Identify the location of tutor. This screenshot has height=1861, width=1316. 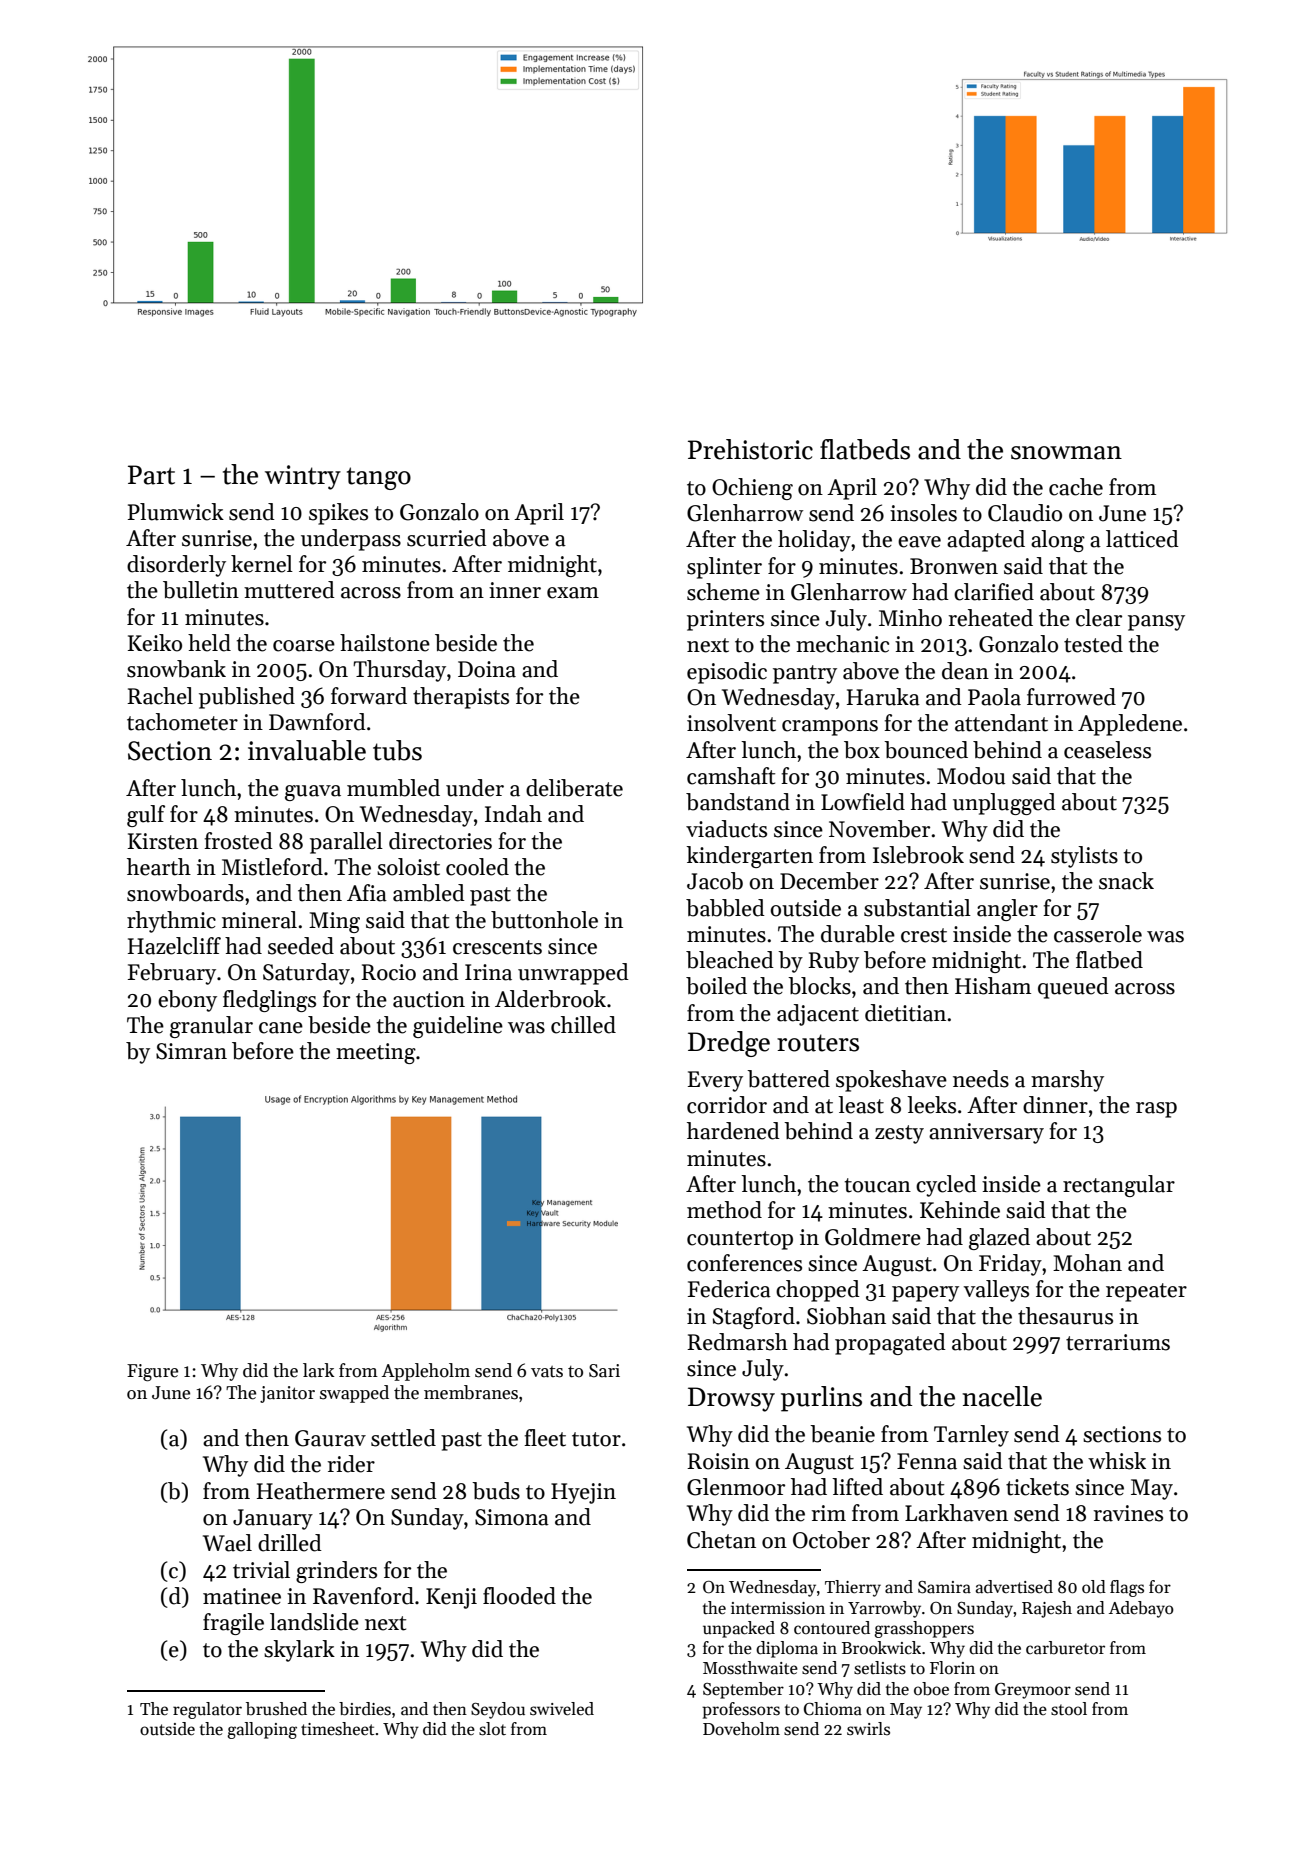
(596, 1439).
